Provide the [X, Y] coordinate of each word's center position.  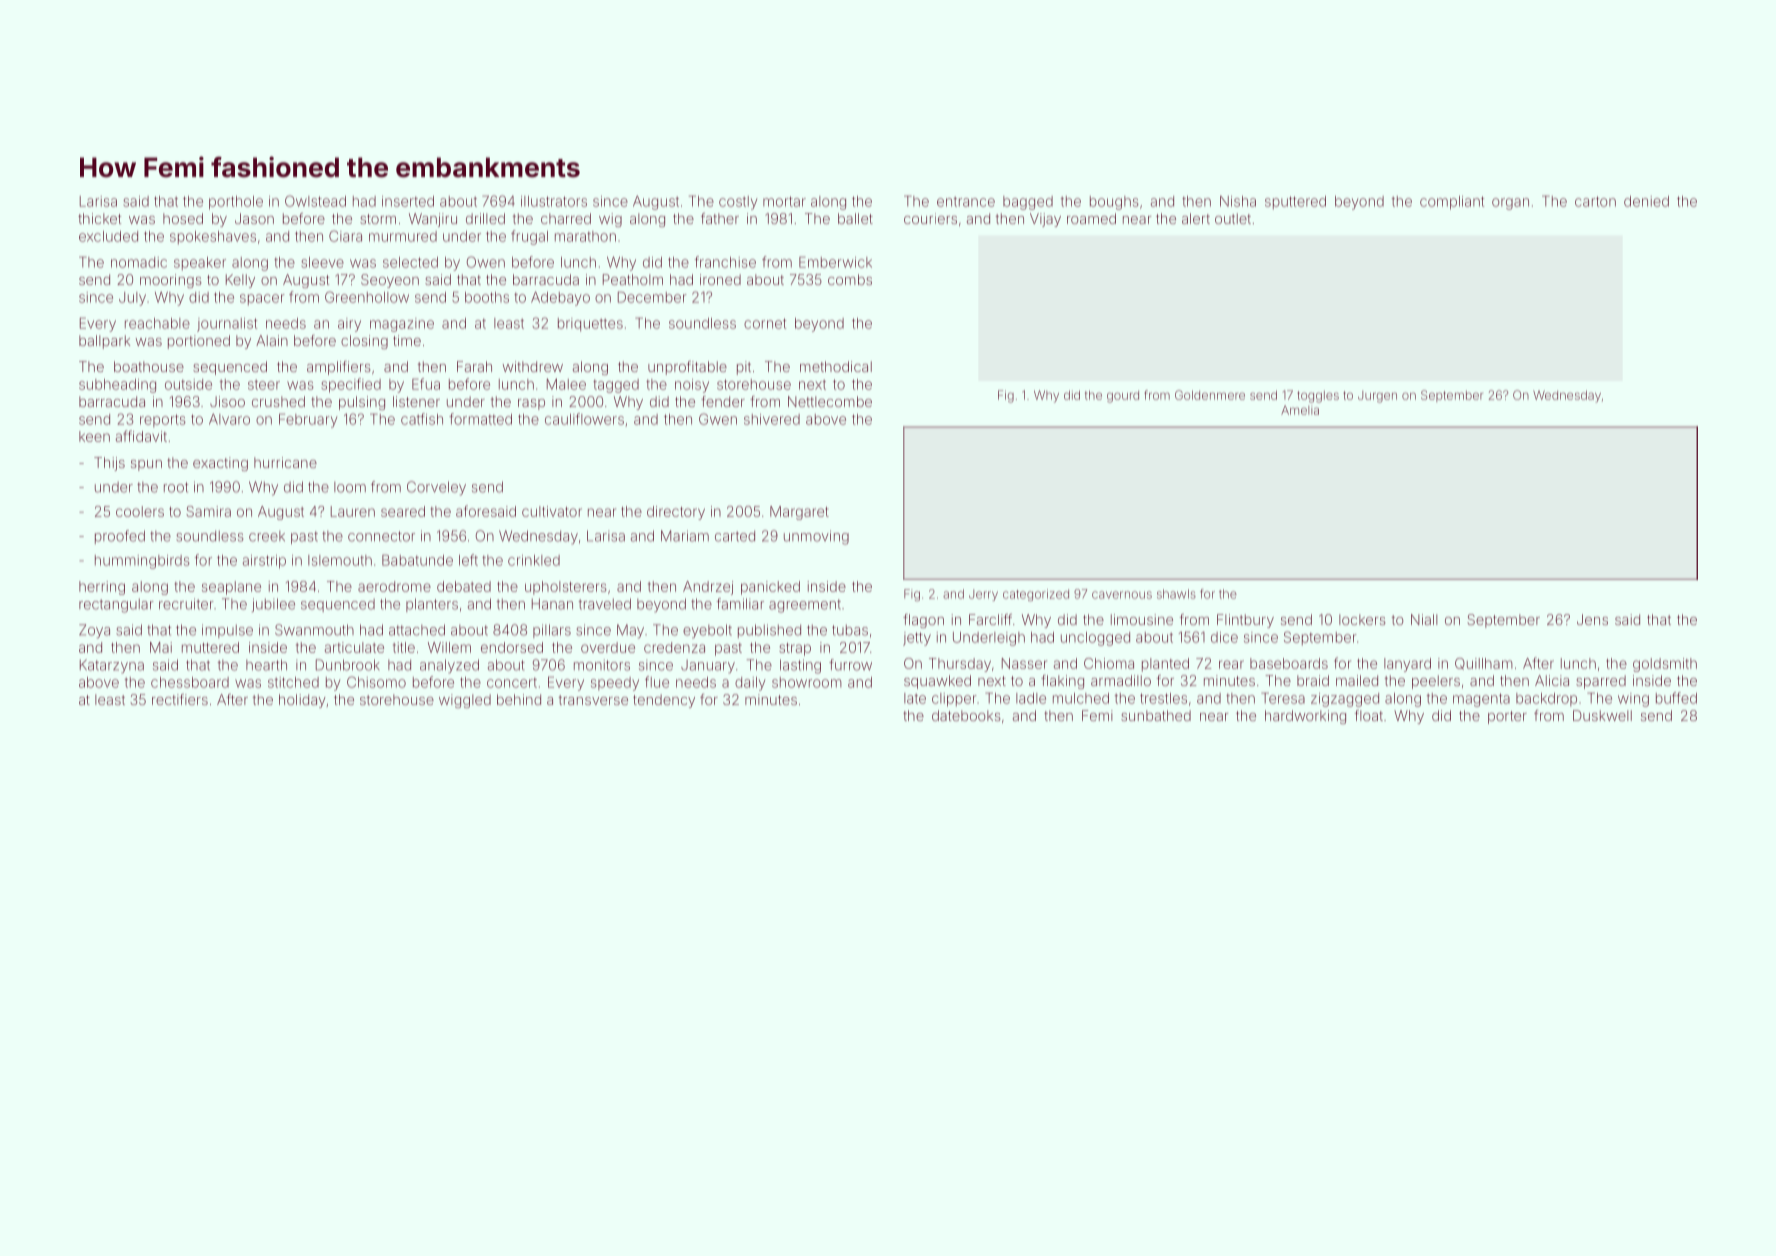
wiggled [465, 701]
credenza [674, 647]
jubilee [273, 605]
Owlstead [315, 201]
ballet [855, 218]
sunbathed [1156, 715]
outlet [1233, 218]
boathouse [149, 366]
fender [723, 401]
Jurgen [1377, 397]
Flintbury [1245, 621]
